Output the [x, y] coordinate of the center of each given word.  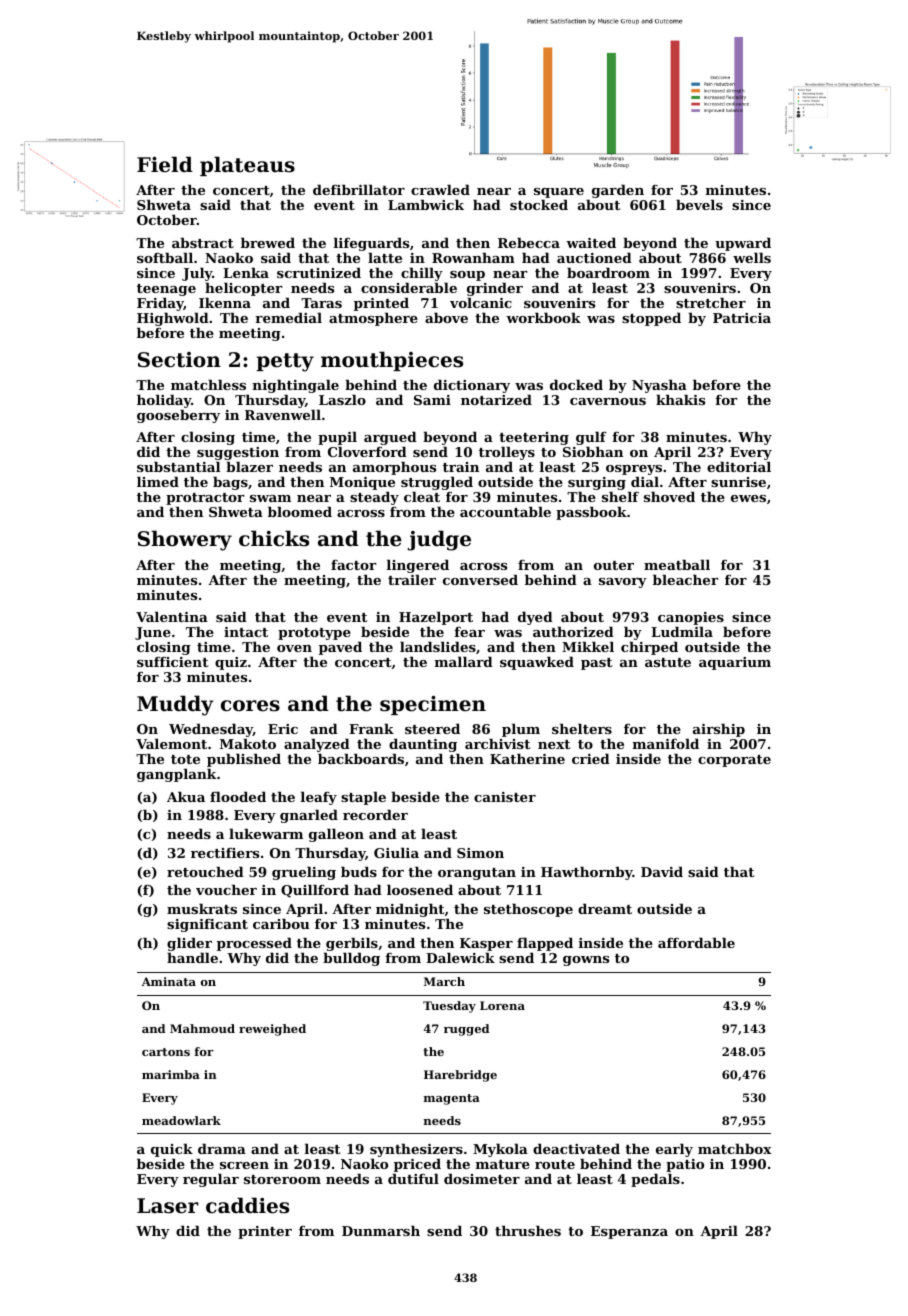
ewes [748, 498]
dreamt [605, 908]
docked [576, 384]
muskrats [202, 908]
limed [158, 481]
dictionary [472, 386]
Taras [321, 303]
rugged [466, 1030]
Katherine [527, 758]
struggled [437, 484]
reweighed [272, 1030]
